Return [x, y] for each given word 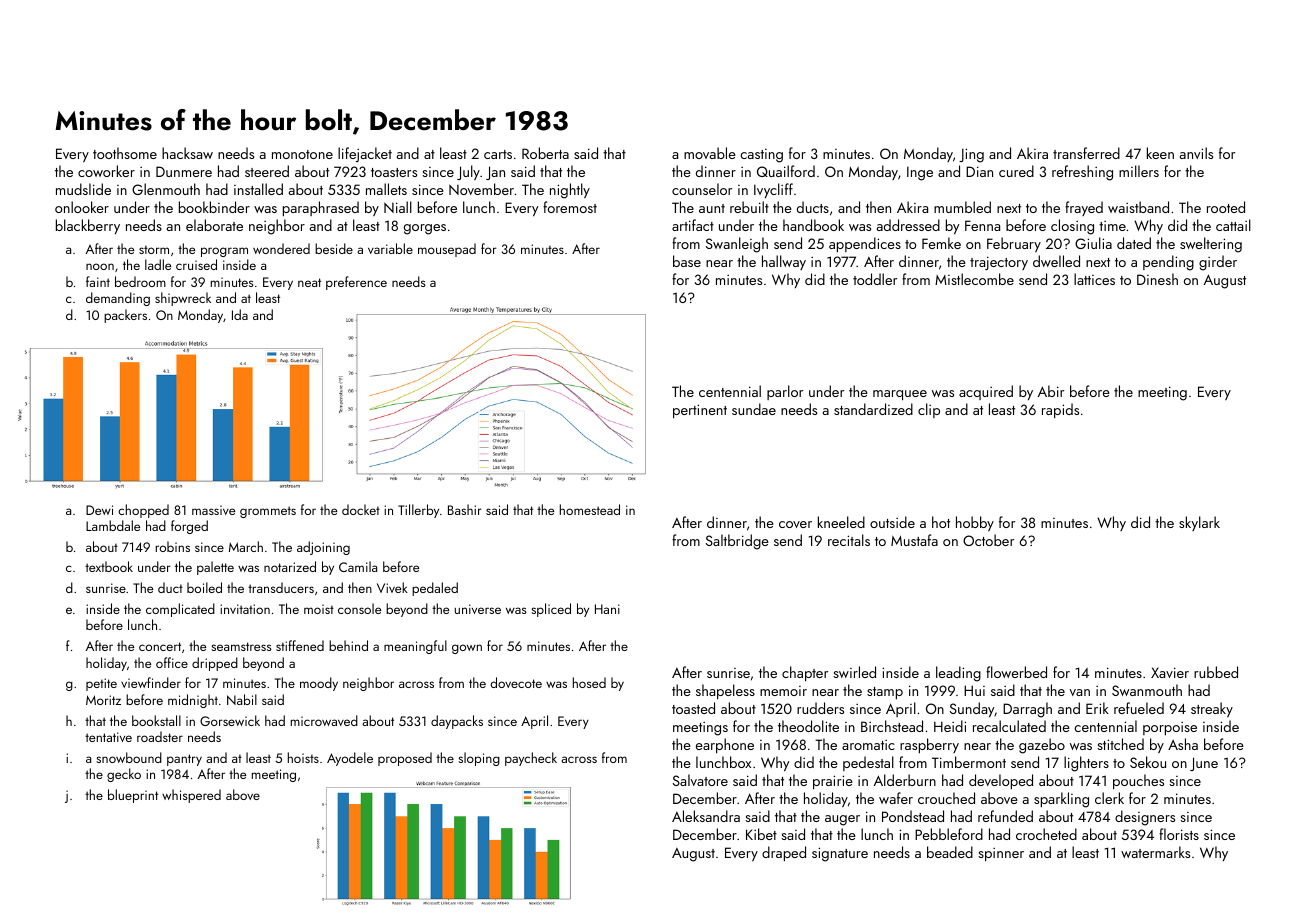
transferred [1086, 153]
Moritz [103, 700]
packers [125, 316]
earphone [725, 745]
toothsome [125, 153]
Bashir [465, 509]
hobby [975, 523]
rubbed [1216, 672]
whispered [191, 796]
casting [761, 156]
